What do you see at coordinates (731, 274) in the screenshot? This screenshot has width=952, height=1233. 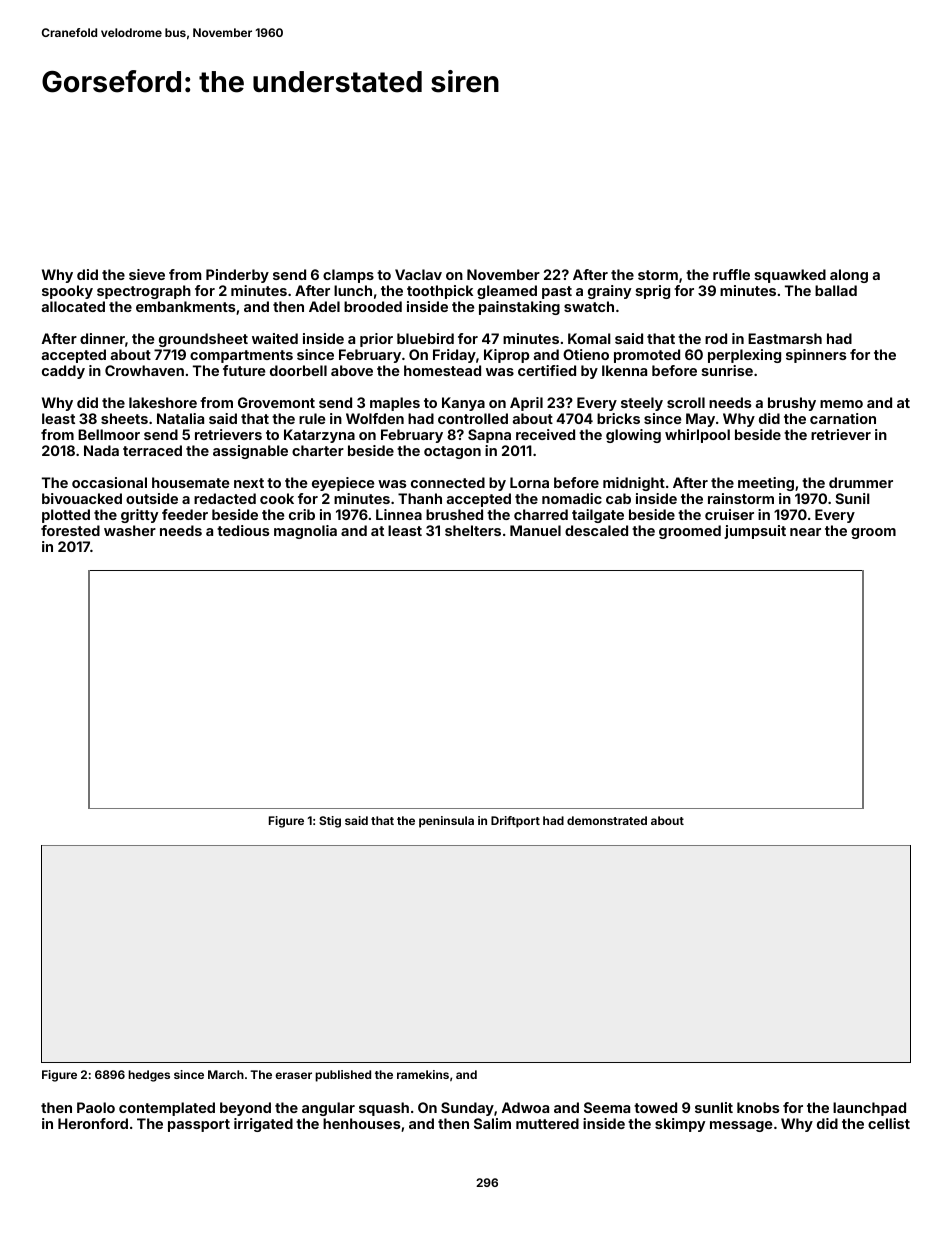 I see `ruffle` at bounding box center [731, 274].
